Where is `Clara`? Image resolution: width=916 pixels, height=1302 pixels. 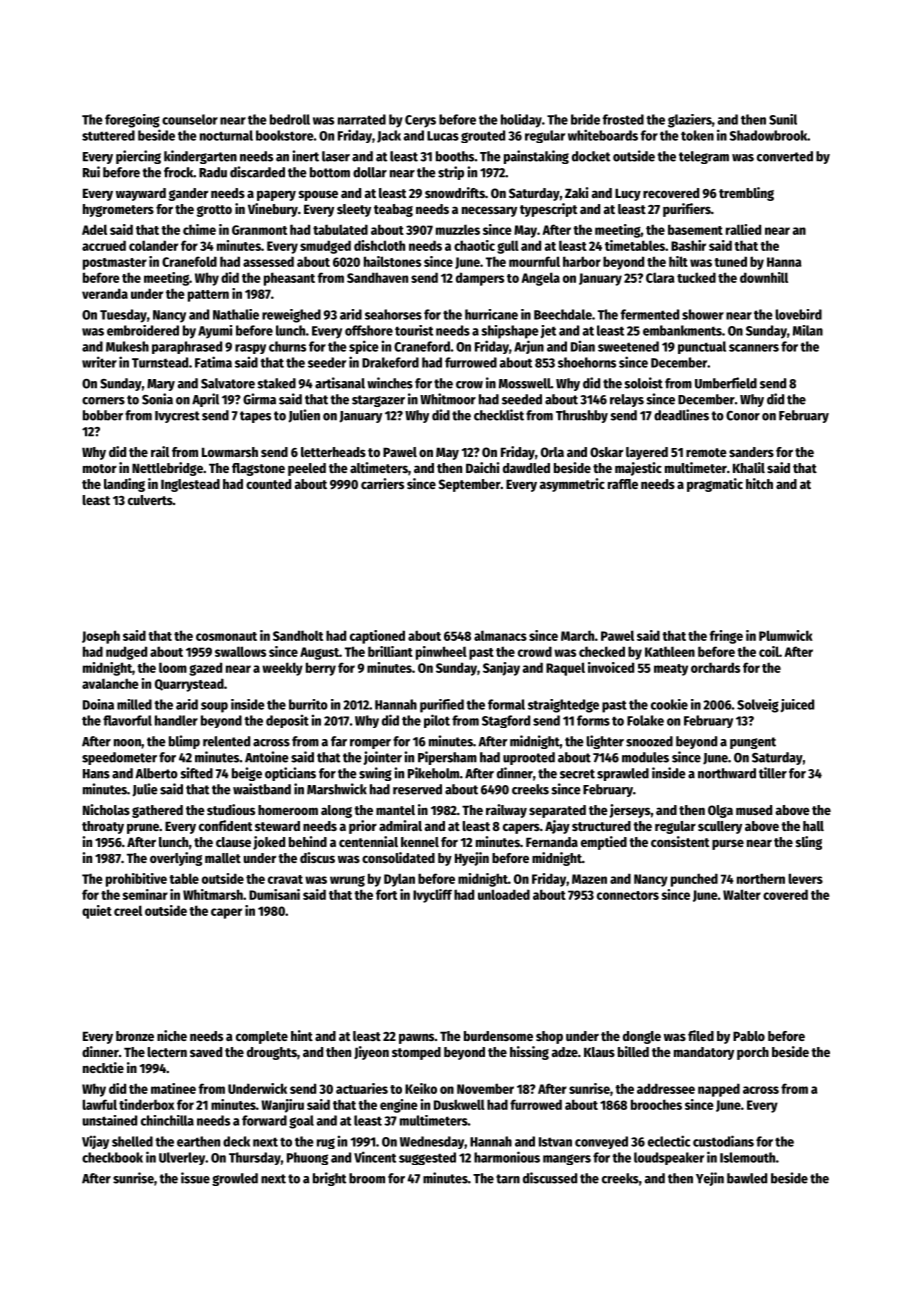 Clara is located at coordinates (660, 277).
